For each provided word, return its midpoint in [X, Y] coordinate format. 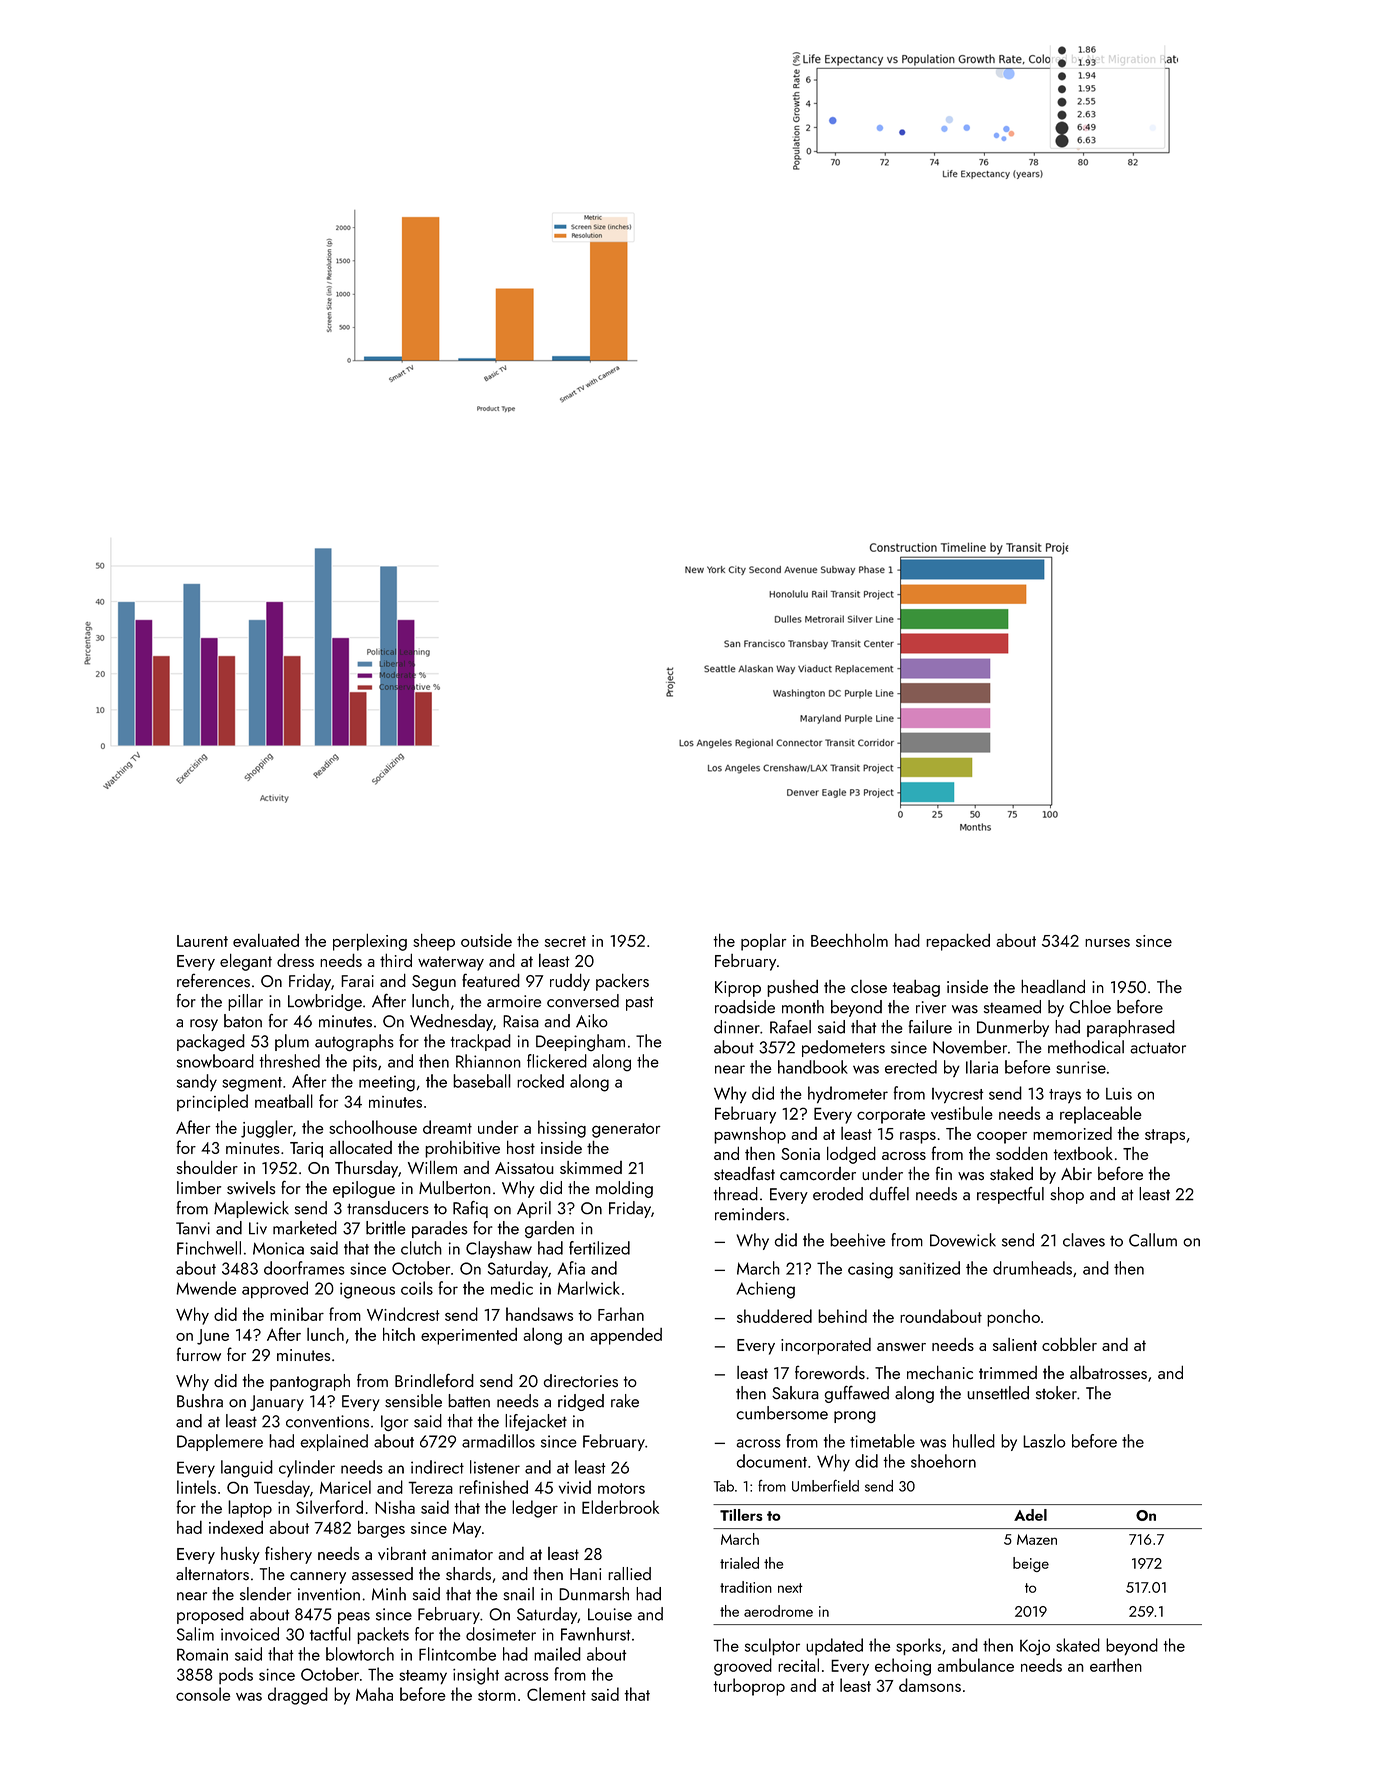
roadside [745, 1007]
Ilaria [982, 1067]
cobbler [1069, 1344]
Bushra [200, 1401]
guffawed [856, 1394]
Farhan [621, 1314]
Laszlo [1044, 1441]
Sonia [800, 1154]
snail [518, 1594]
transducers [388, 1208]
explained [334, 1442]
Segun [434, 983]
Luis [1119, 1094]
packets [383, 1635]
